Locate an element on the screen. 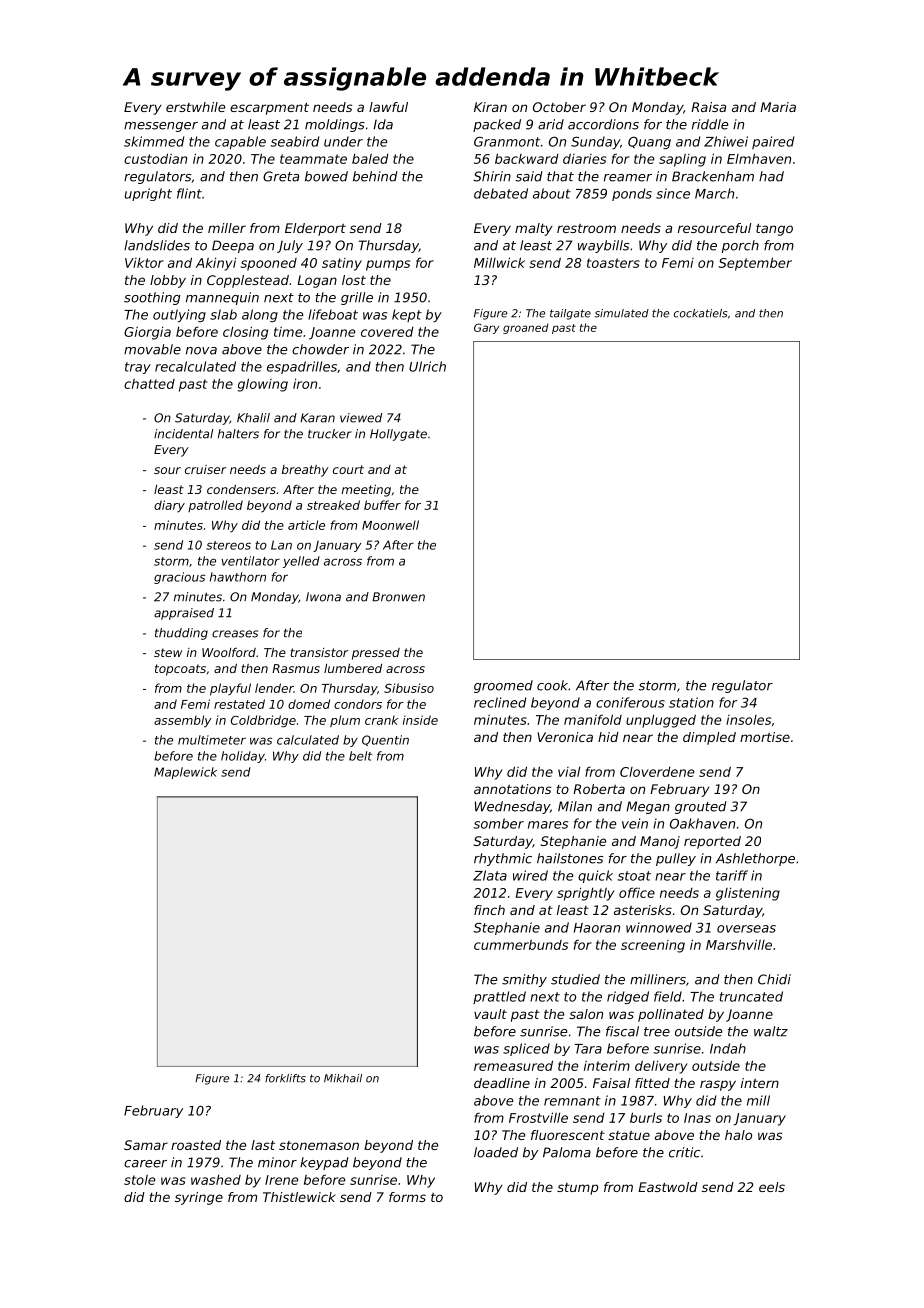 The image size is (924, 1308). iron is located at coordinates (305, 384).
